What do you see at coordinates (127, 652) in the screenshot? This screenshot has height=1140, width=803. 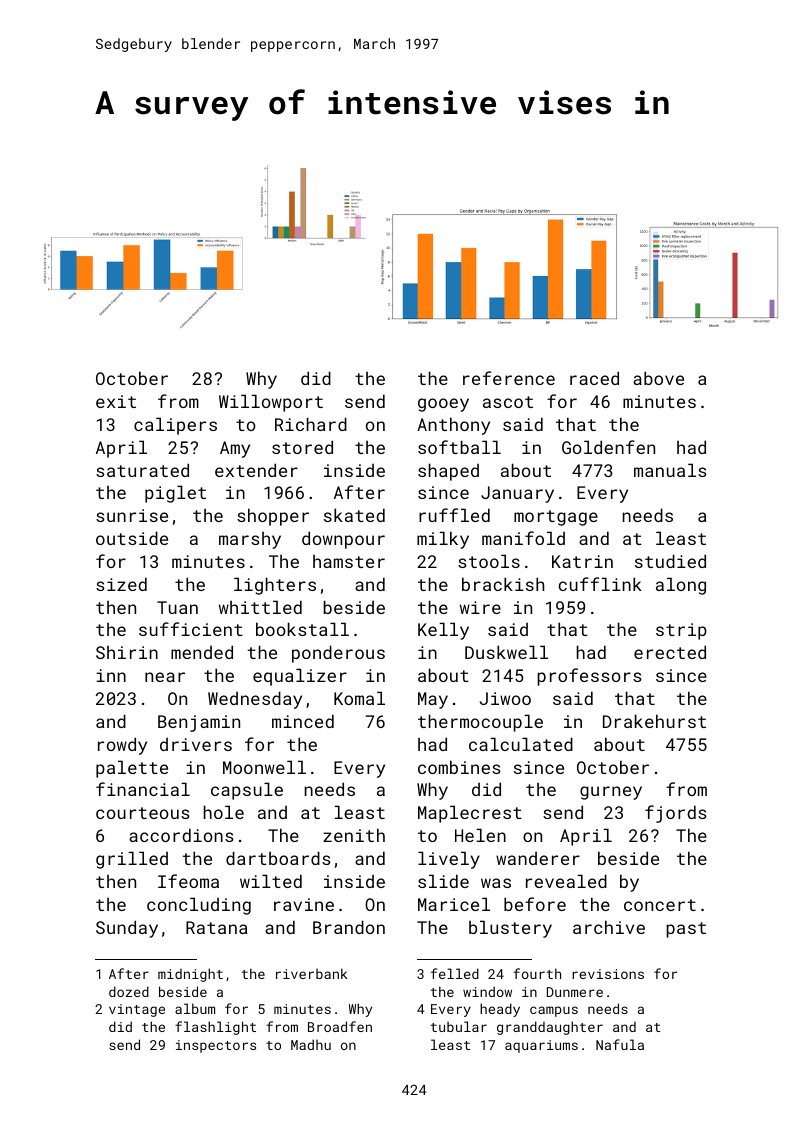 I see `Shirin` at bounding box center [127, 652].
